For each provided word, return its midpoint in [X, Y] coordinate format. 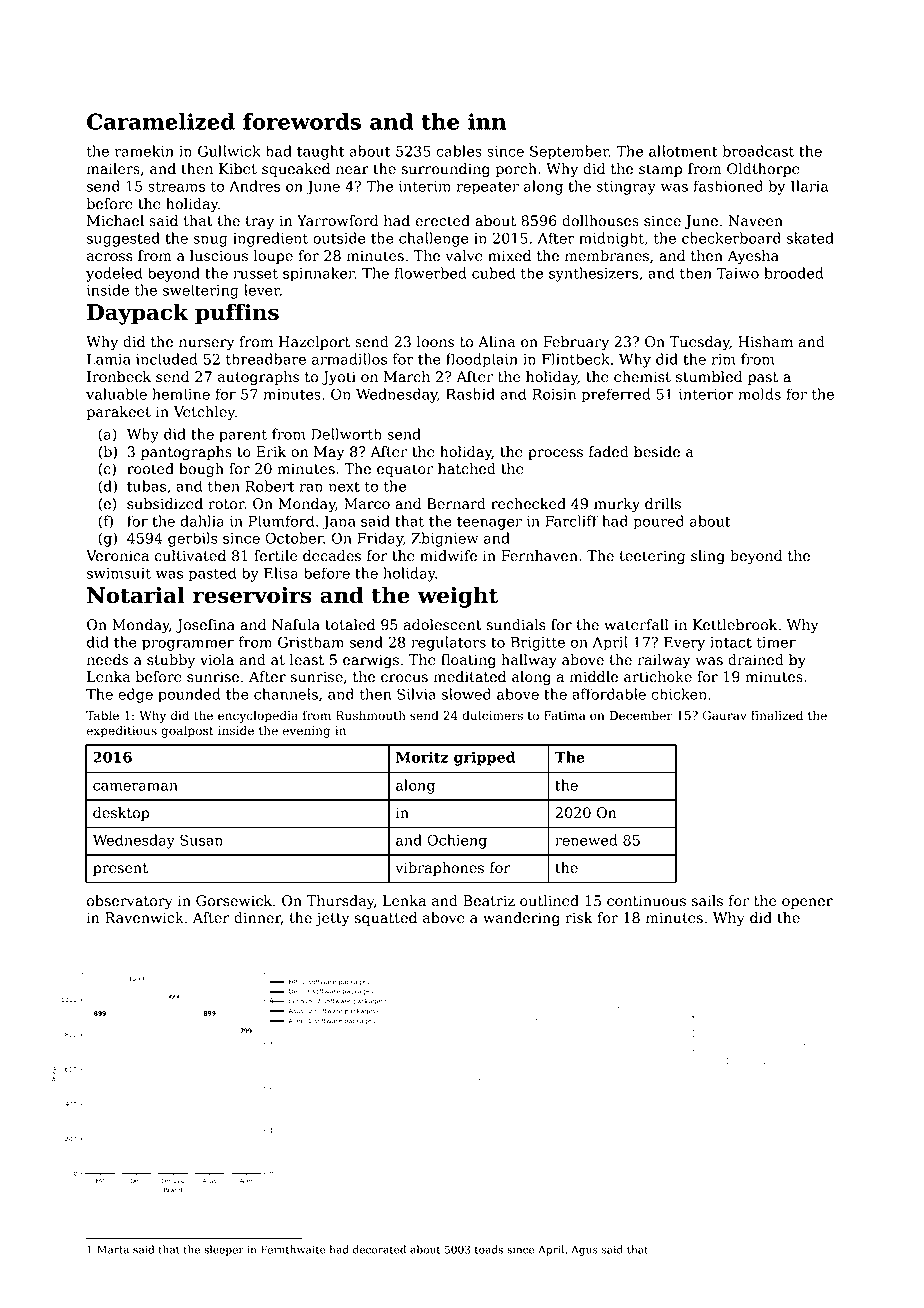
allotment [683, 151]
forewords [302, 121]
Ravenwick [144, 918]
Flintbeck [576, 359]
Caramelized [161, 121]
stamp [660, 170]
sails [707, 901]
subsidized [165, 504]
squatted [386, 919]
